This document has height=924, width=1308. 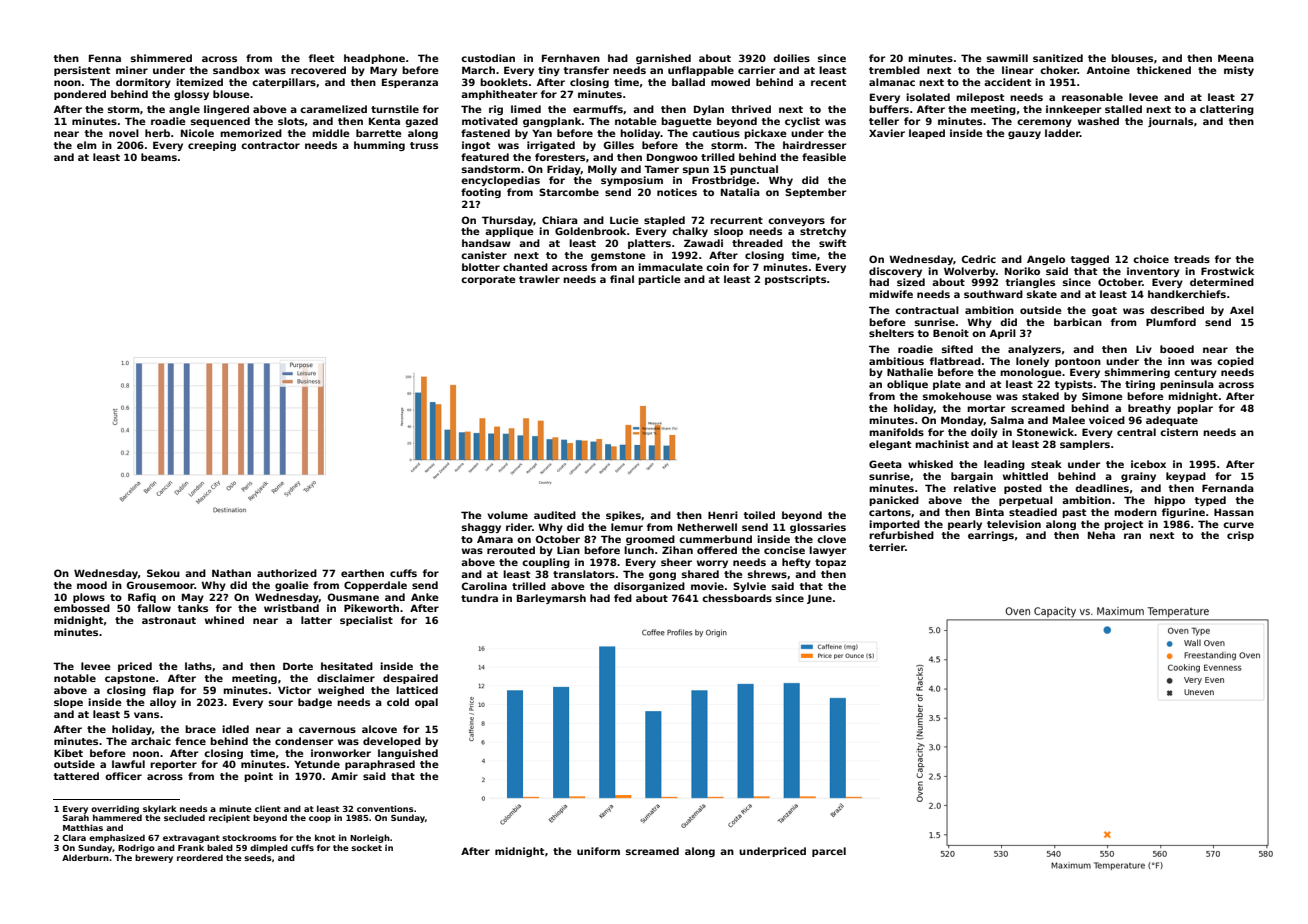 I want to click on fed, so click(x=623, y=598).
